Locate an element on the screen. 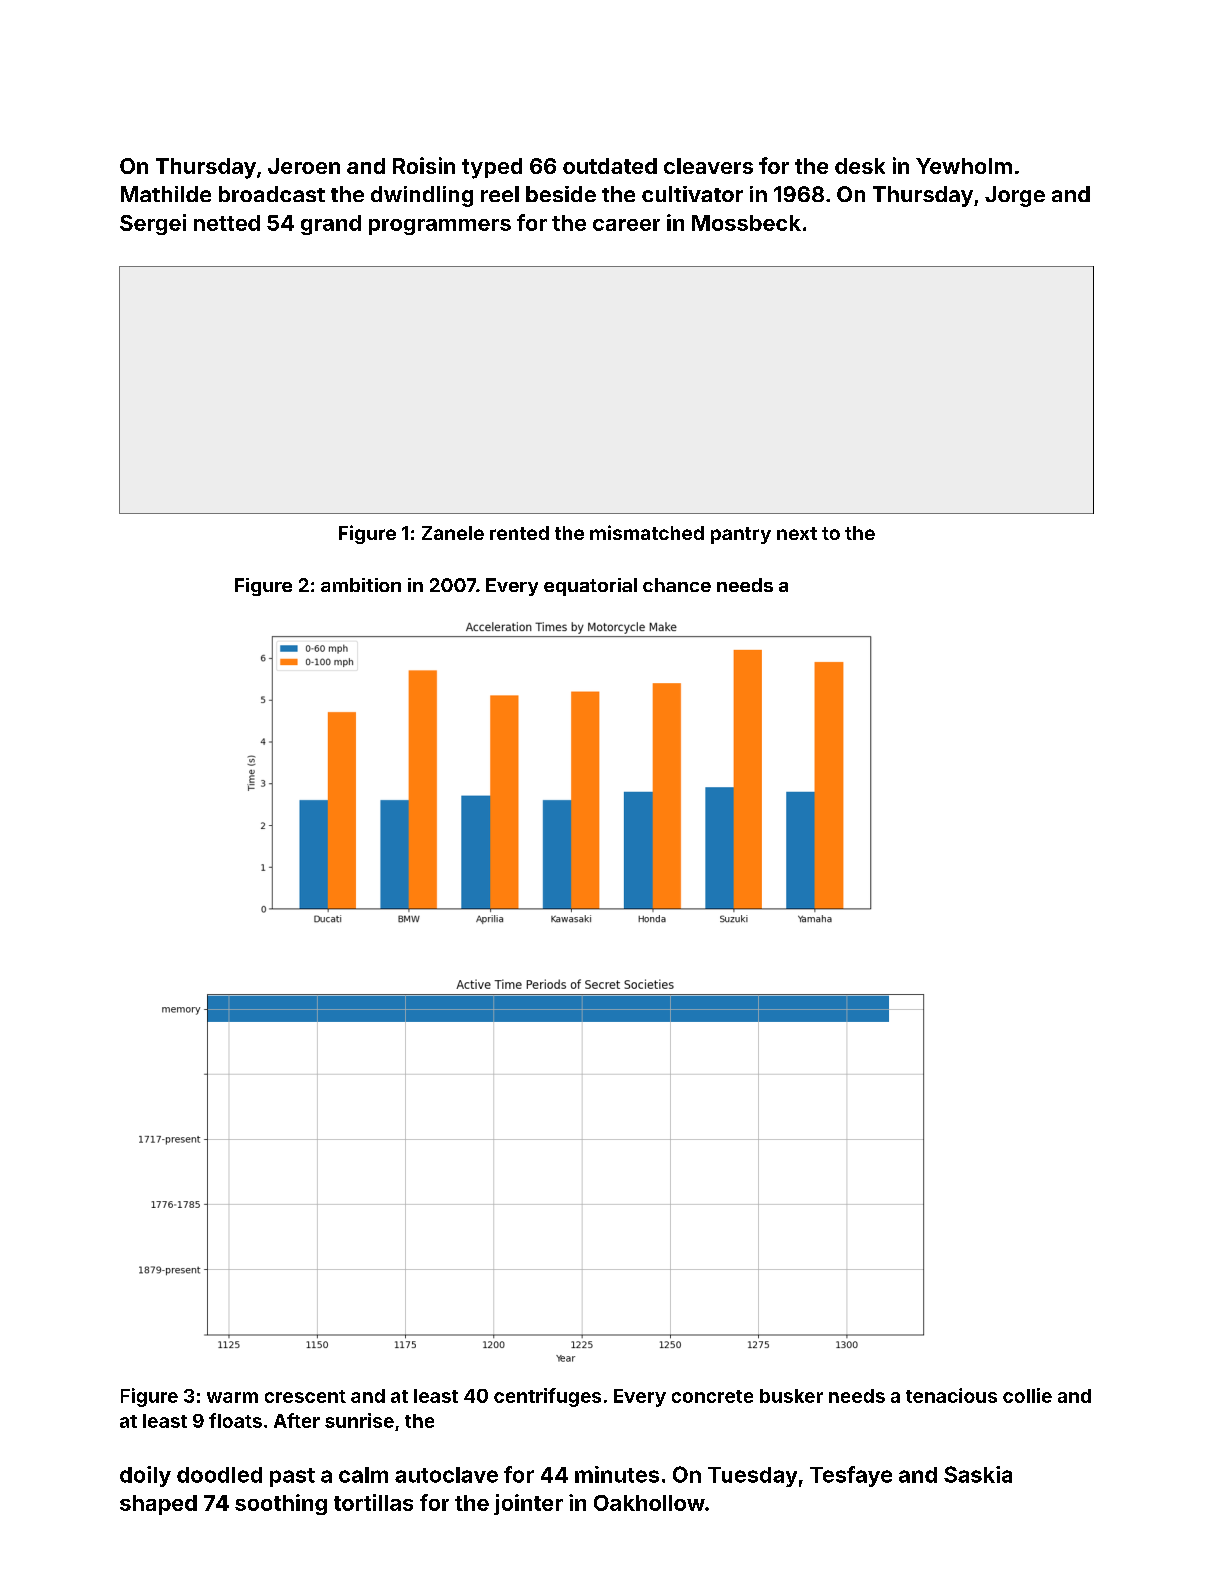 This screenshot has width=1213, height=1570. equatorial is located at coordinates (590, 587).
